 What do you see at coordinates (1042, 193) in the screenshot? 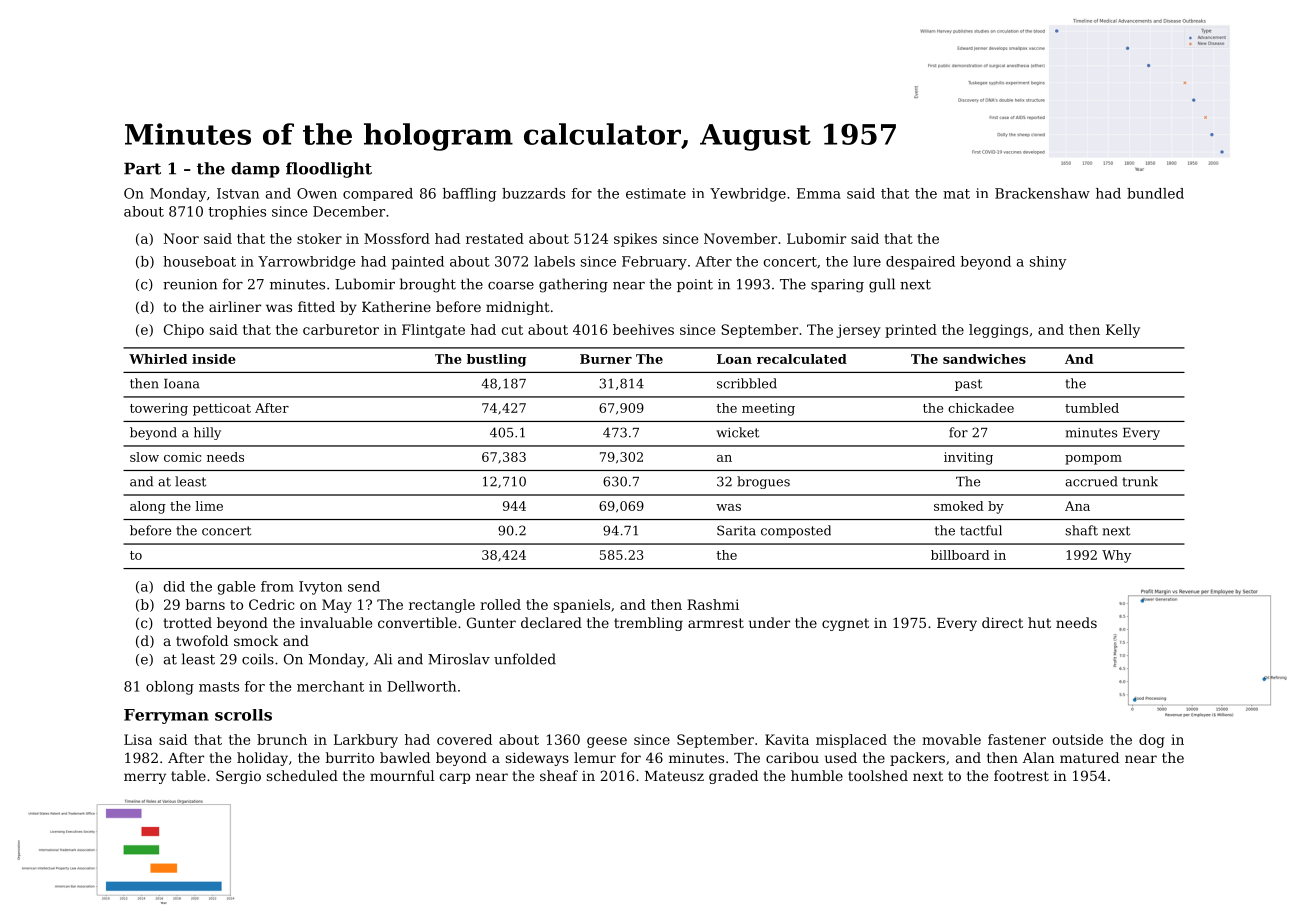
I see `Brackenshaw` at bounding box center [1042, 193].
